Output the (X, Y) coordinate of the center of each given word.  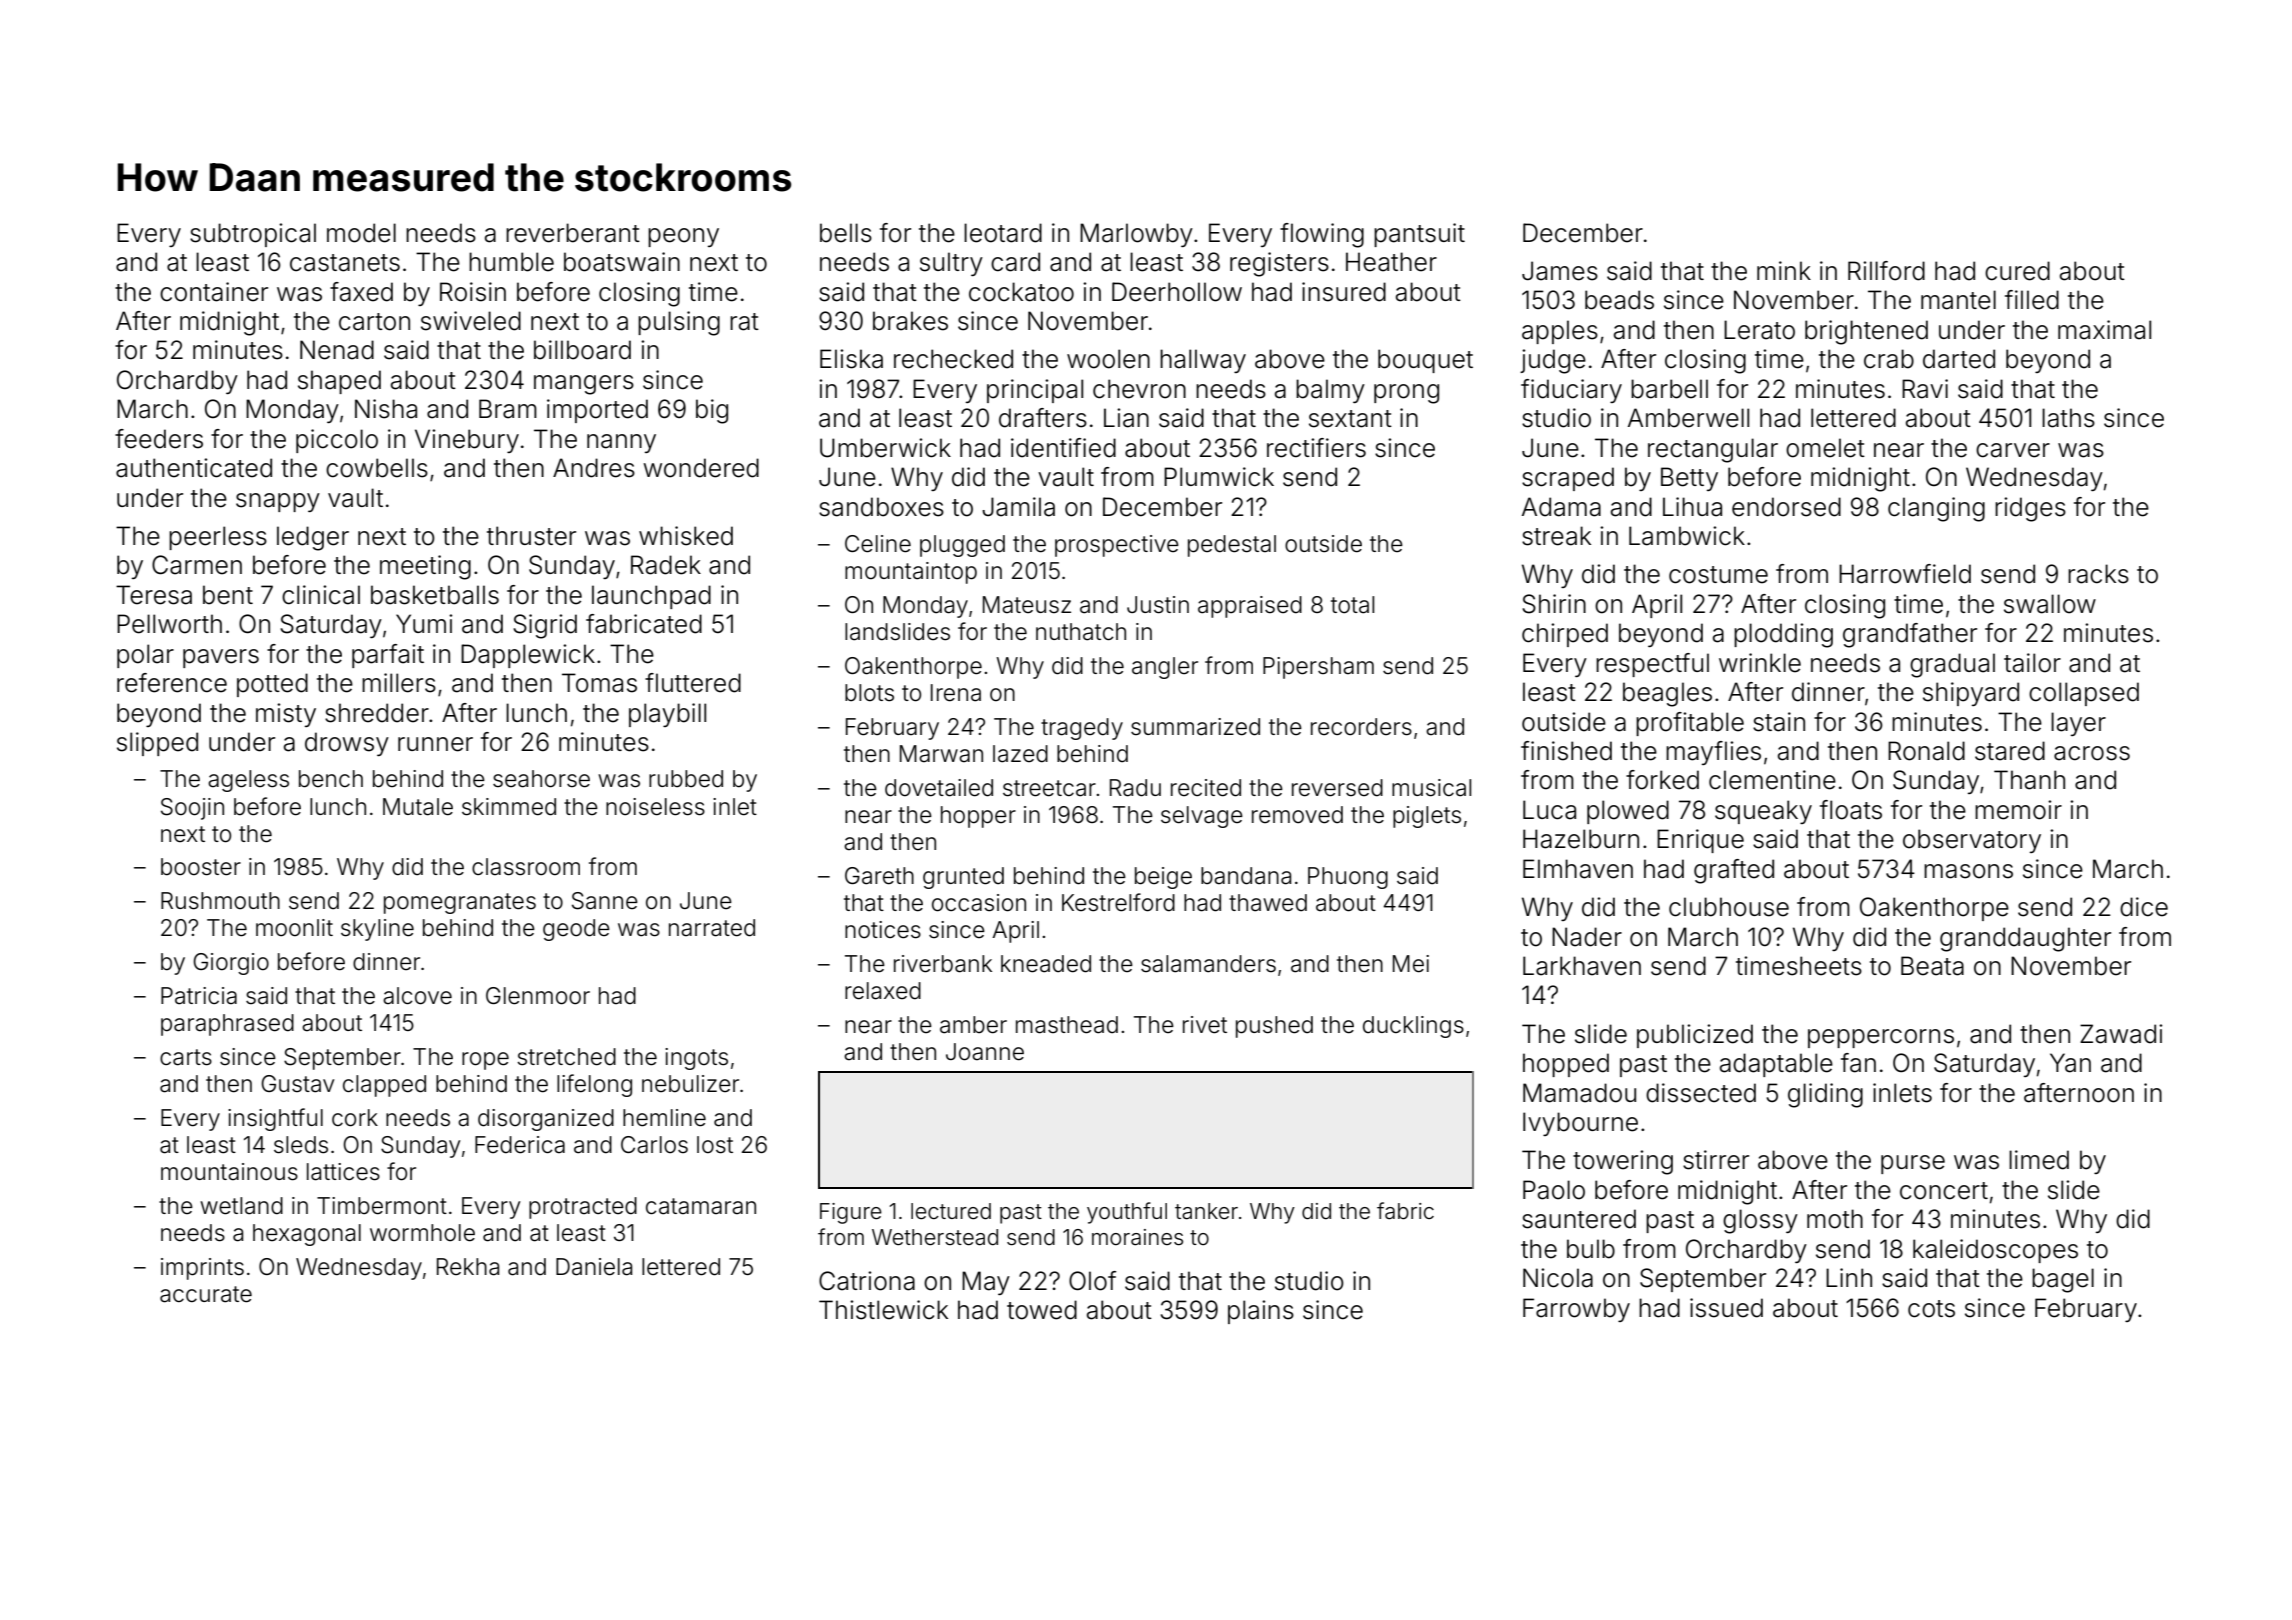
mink (1784, 270)
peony (683, 237)
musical (1431, 788)
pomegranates (460, 903)
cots (1931, 1309)
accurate (206, 1294)
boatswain (622, 262)
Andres (594, 468)
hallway (1203, 361)
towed (1042, 1310)
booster (201, 867)
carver (2013, 450)
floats (1851, 810)
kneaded (1046, 964)
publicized (1695, 1036)
